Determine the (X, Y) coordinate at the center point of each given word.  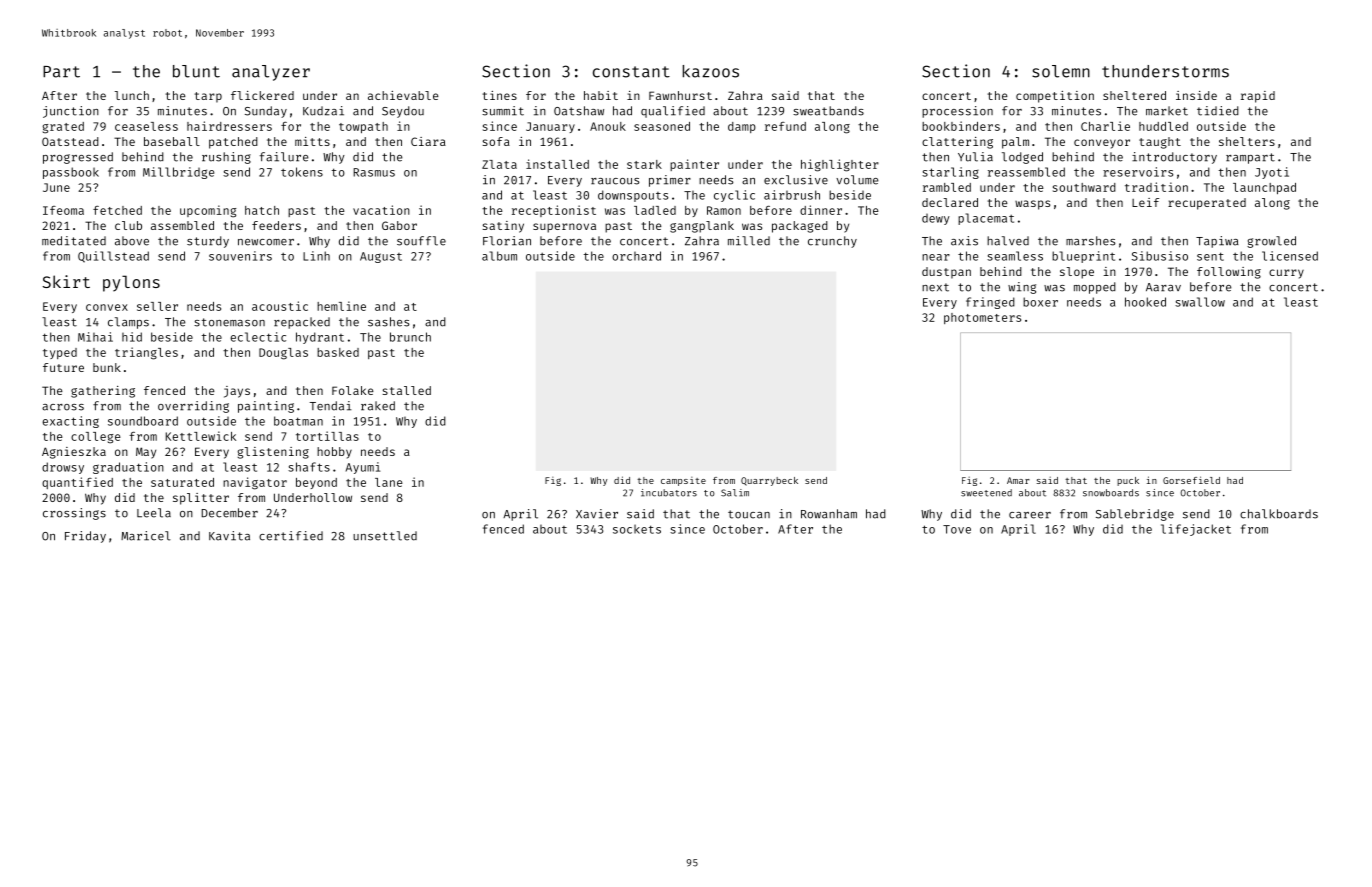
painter (694, 165)
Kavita (229, 536)
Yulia (975, 157)
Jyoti (1272, 173)
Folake (353, 390)
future (63, 367)
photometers (982, 318)
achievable (403, 95)
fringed (990, 303)
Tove (957, 529)
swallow (1200, 302)
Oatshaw (579, 111)
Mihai (95, 337)
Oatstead (70, 141)
